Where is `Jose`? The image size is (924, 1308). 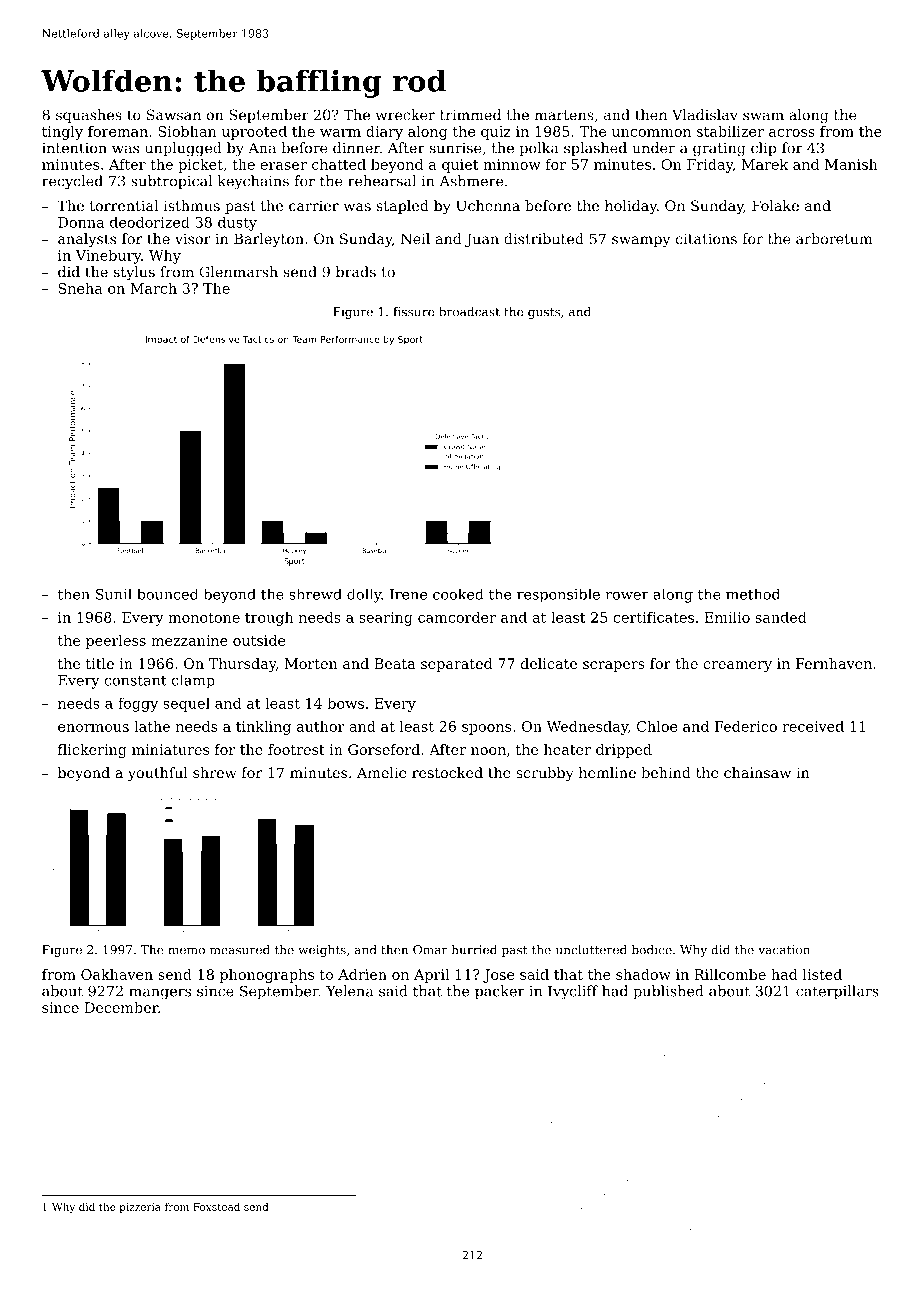 Jose is located at coordinates (498, 976).
